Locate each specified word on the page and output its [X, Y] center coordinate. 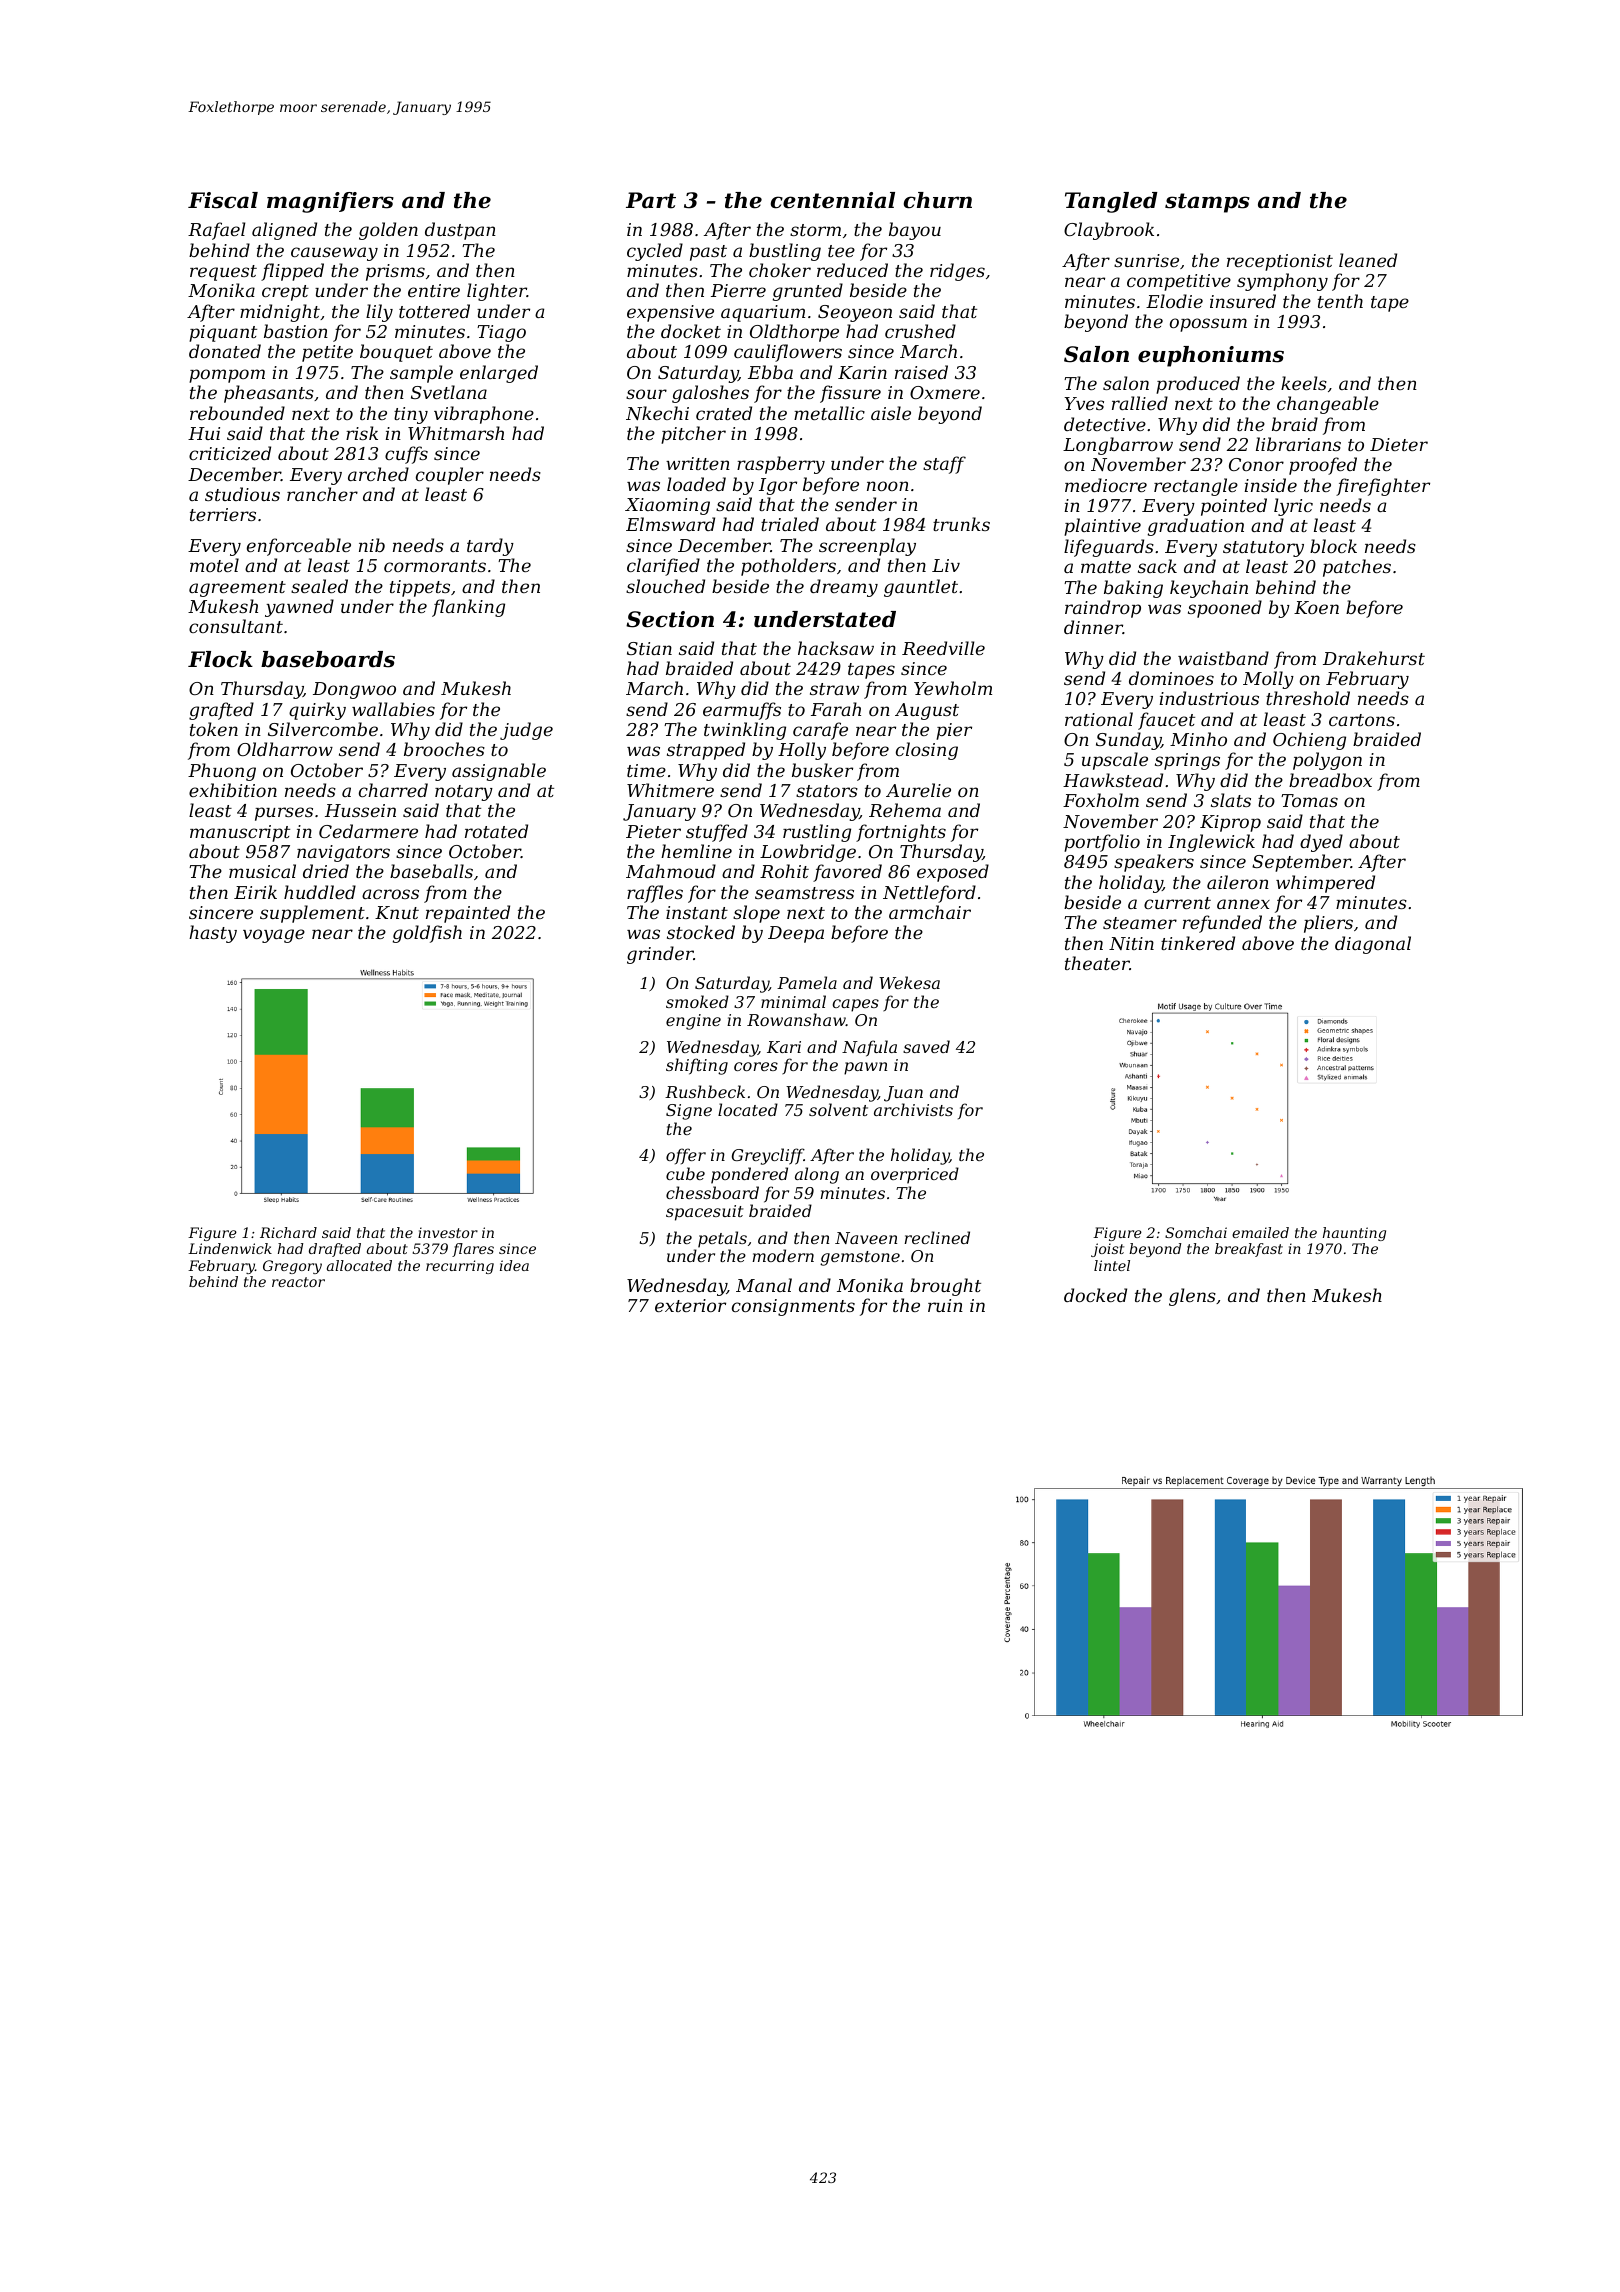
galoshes [710, 394]
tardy [490, 547]
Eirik [255, 892]
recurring [460, 1267]
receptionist [1280, 262]
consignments [793, 1307]
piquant [223, 333]
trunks [961, 524]
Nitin [1131, 943]
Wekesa [909, 982]
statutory [1263, 549]
